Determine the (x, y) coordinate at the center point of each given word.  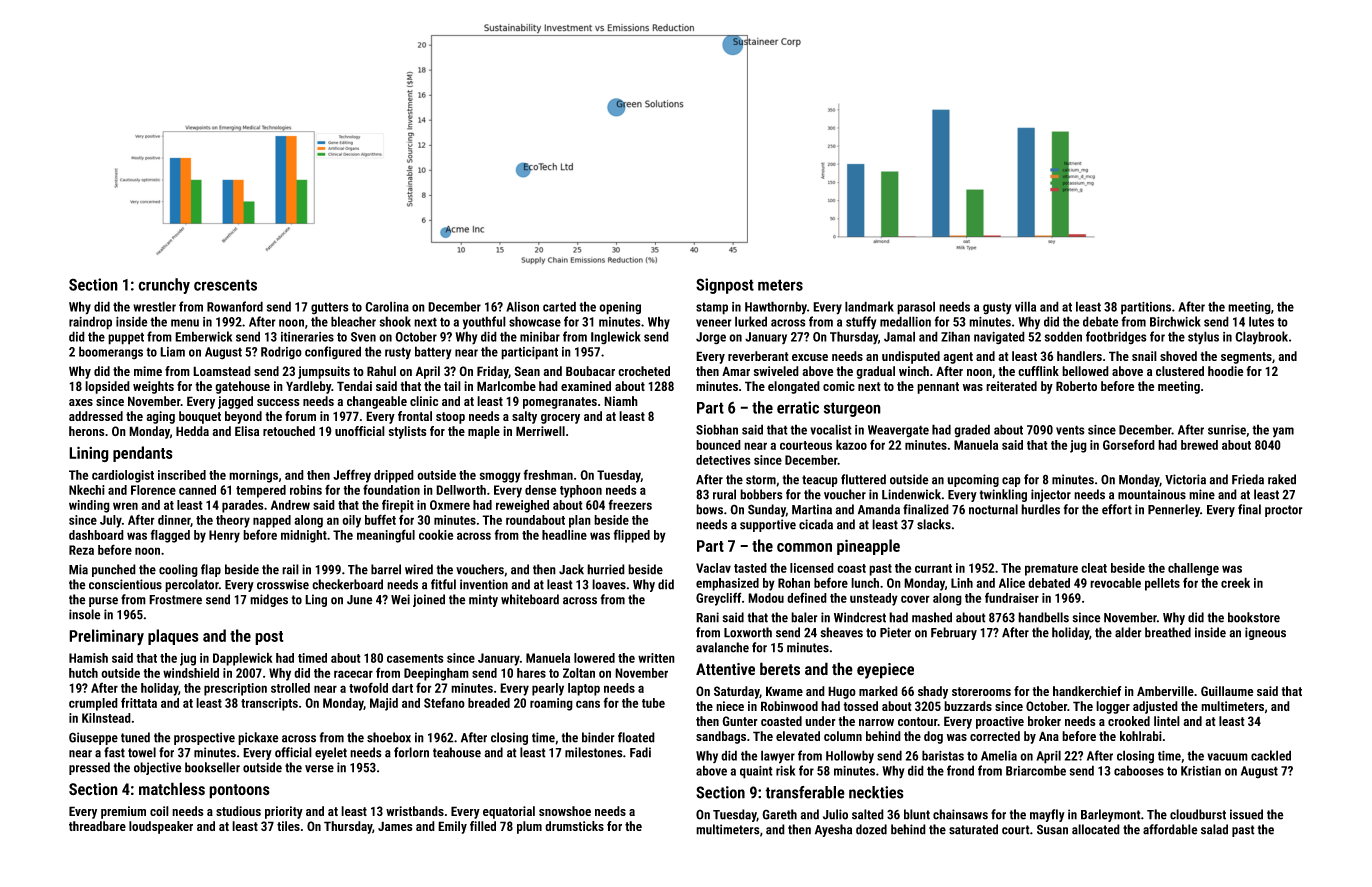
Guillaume (1227, 691)
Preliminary (106, 637)
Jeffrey (352, 476)
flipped (631, 536)
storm (761, 480)
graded (972, 431)
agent (958, 358)
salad (1214, 829)
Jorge (711, 338)
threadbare (97, 826)
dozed (871, 829)
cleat (1094, 568)
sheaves (841, 632)
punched (114, 570)
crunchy (164, 286)
